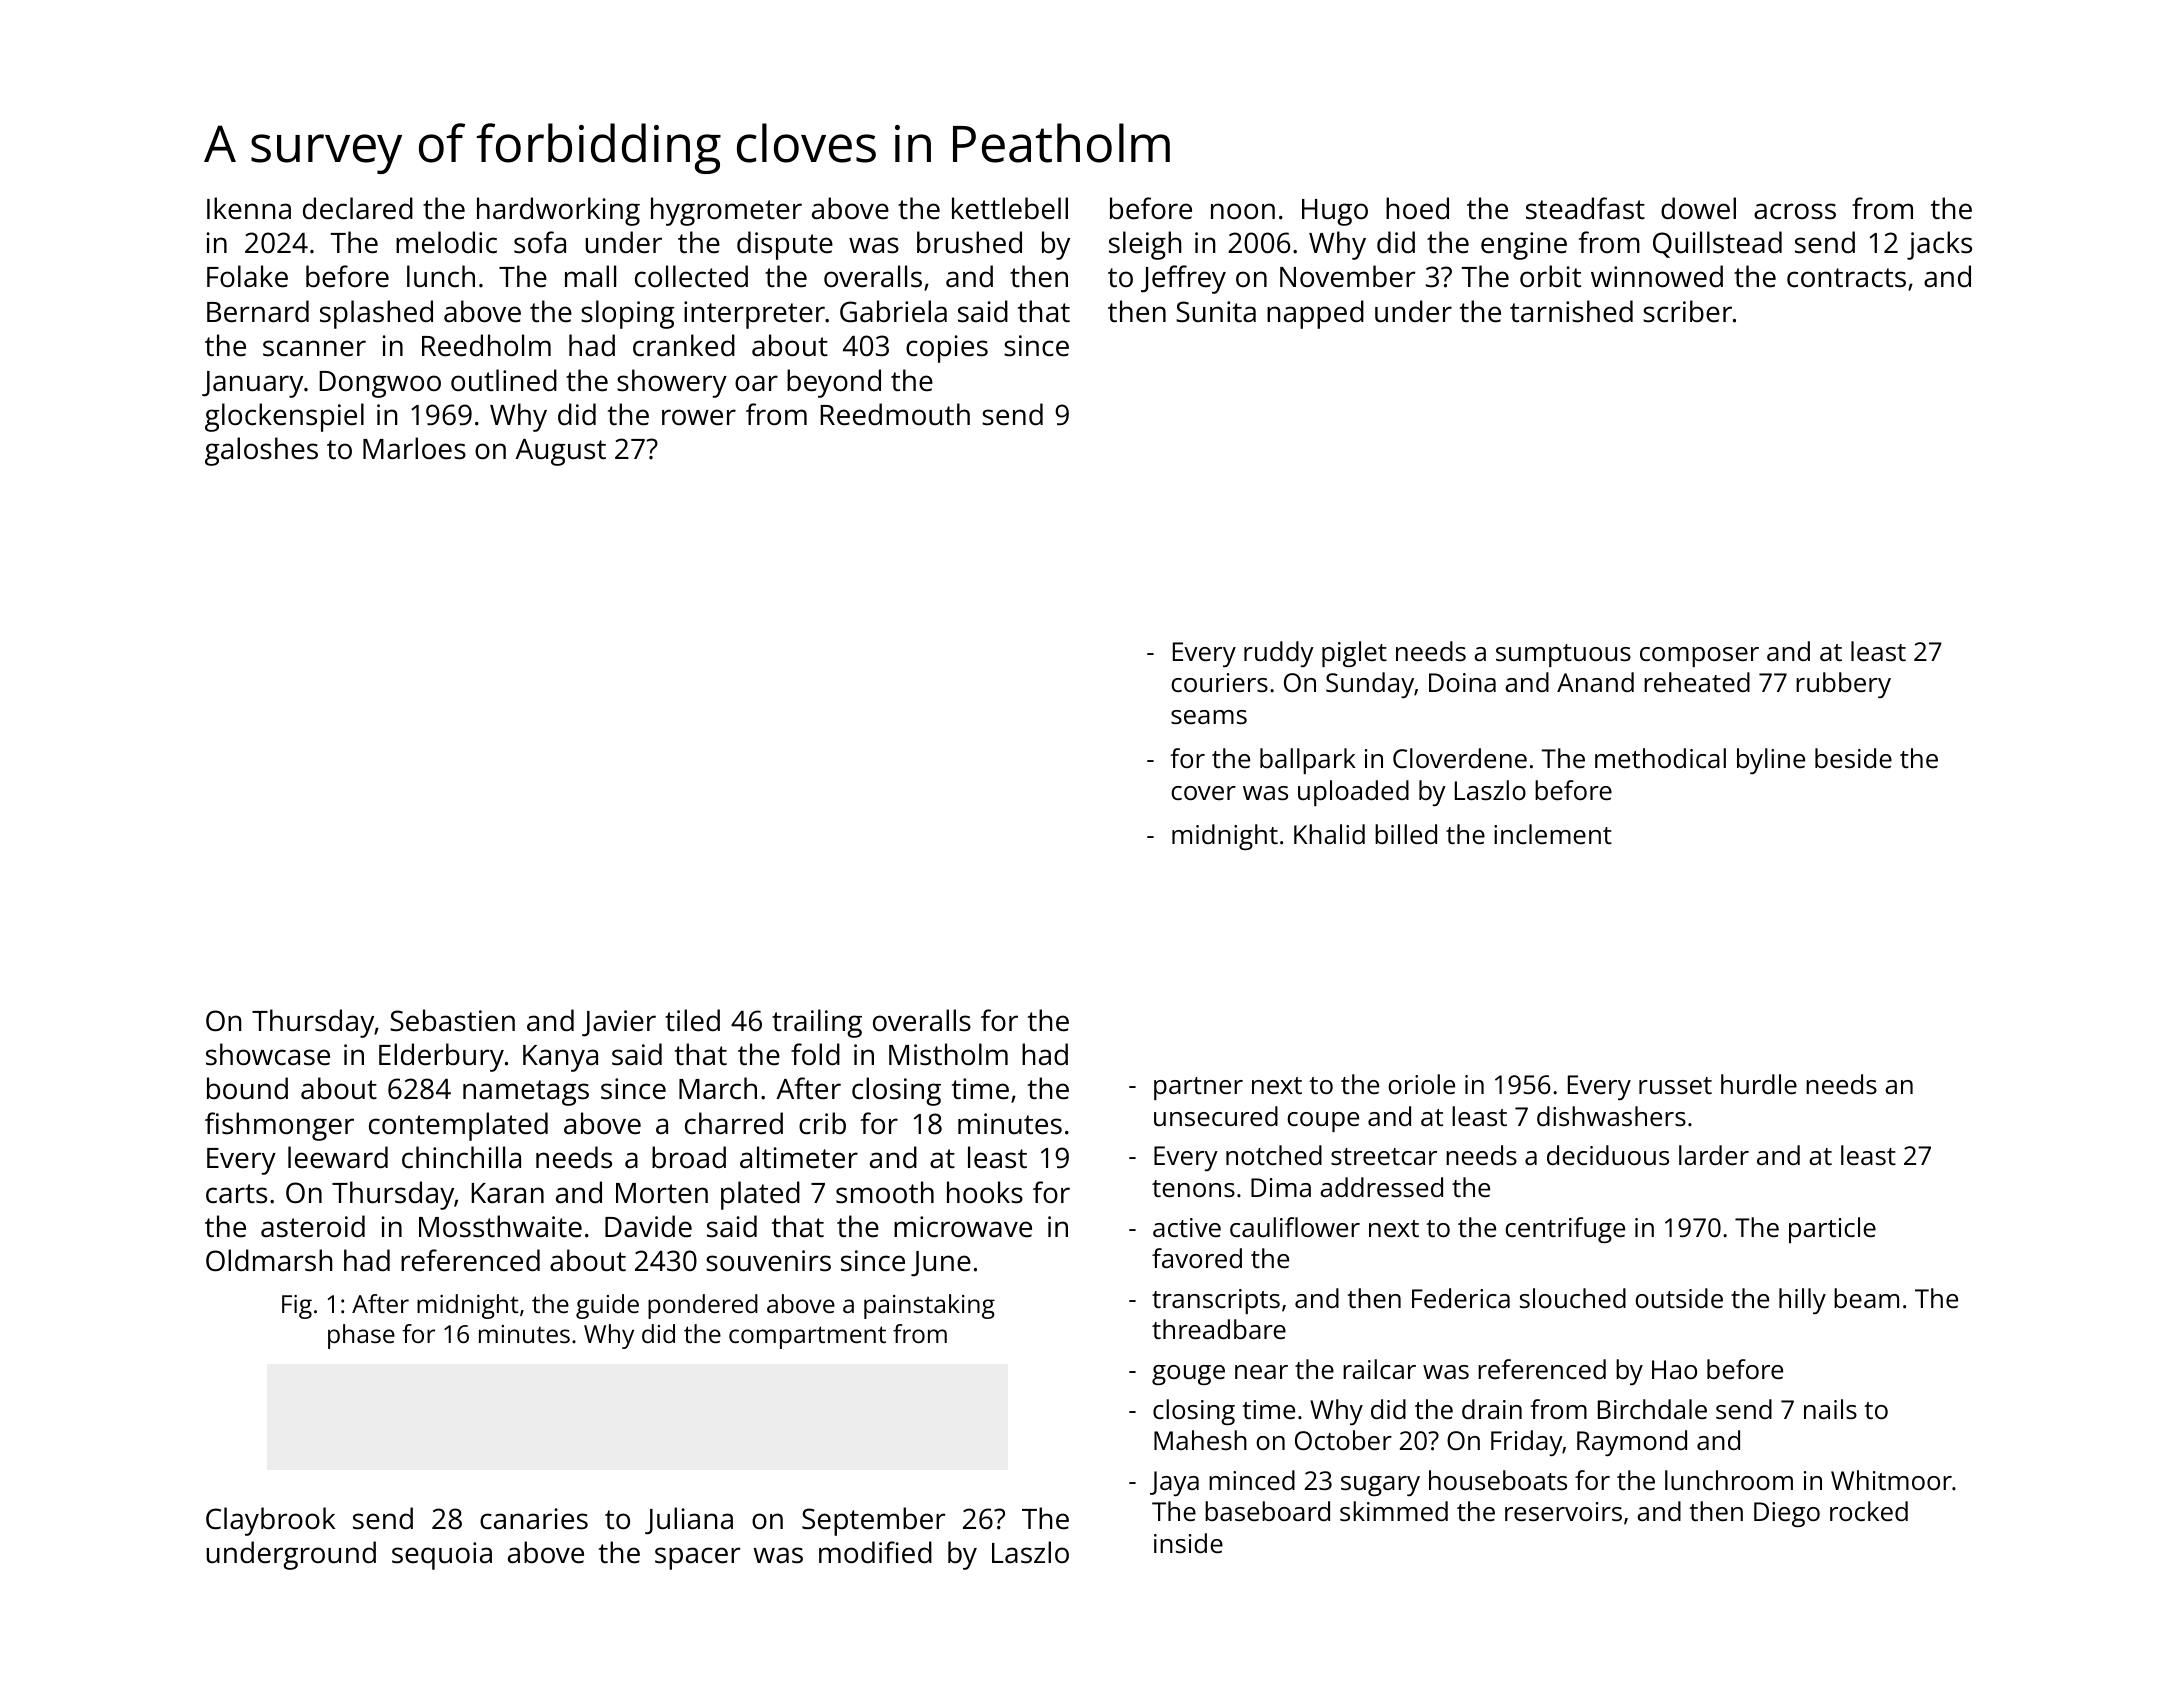 The image size is (2178, 1683). I want to click on kettlebell, so click(1010, 208).
